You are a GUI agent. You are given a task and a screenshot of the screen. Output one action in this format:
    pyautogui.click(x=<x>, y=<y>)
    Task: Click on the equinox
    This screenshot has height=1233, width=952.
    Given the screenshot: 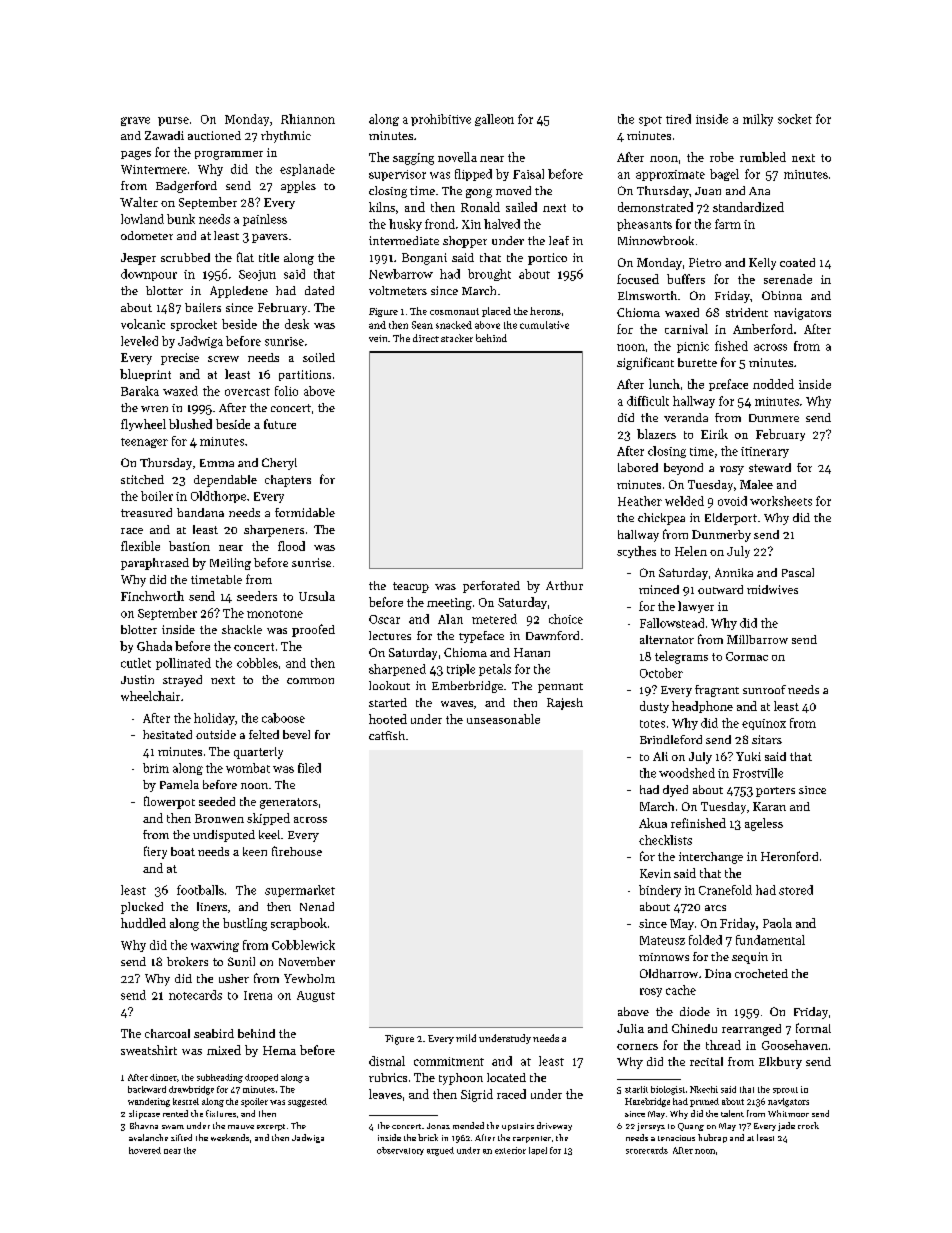 What is the action you would take?
    pyautogui.click(x=764, y=724)
